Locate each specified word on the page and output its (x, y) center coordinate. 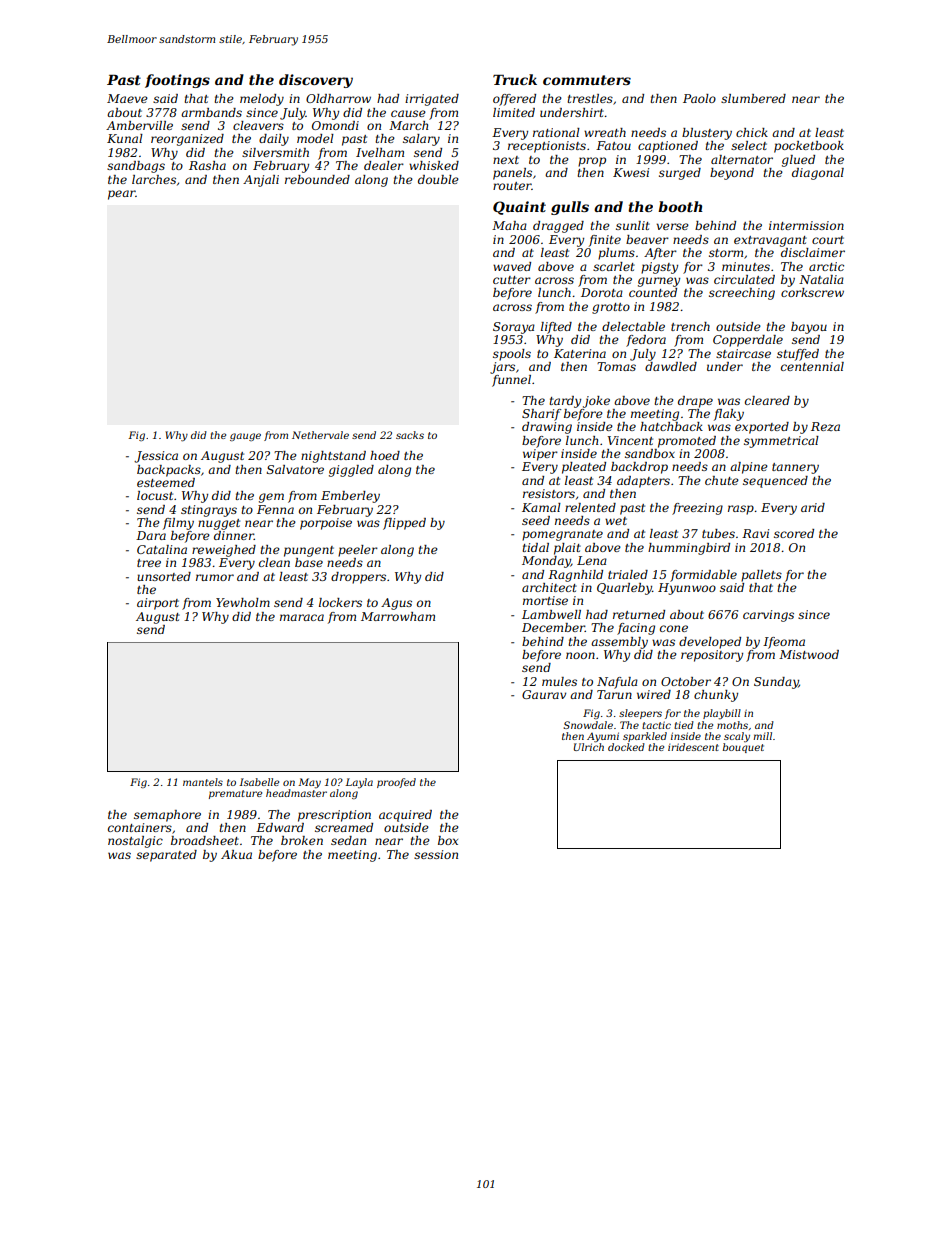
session (436, 854)
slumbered (753, 98)
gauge (245, 437)
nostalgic (135, 842)
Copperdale (748, 341)
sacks (410, 435)
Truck (515, 79)
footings (177, 81)
